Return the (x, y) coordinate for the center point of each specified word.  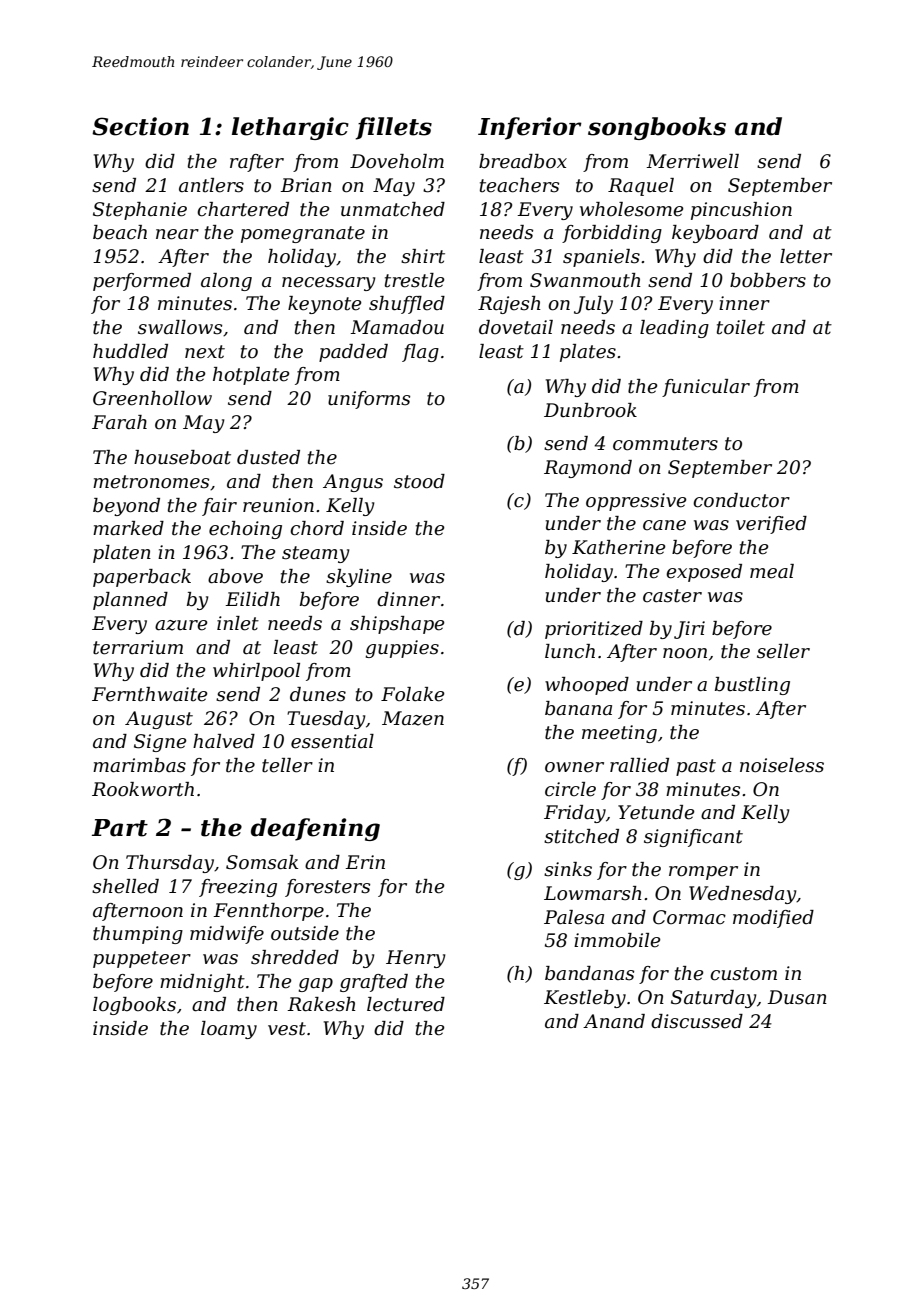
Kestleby (585, 999)
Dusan (797, 997)
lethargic (290, 128)
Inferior (530, 128)
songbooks (657, 128)
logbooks (134, 1006)
